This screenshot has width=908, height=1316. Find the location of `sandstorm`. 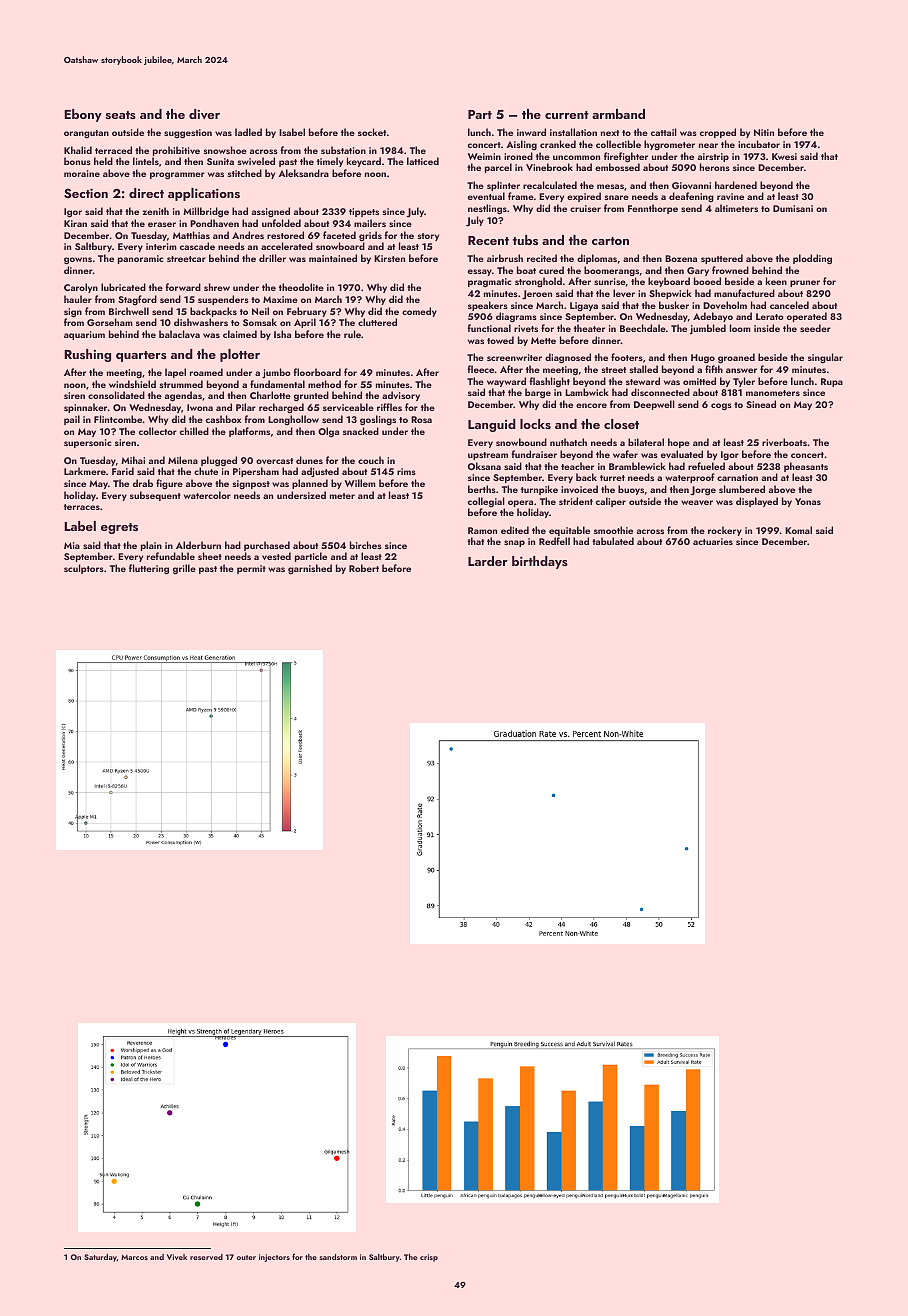

sandstorm is located at coordinates (338, 1257).
